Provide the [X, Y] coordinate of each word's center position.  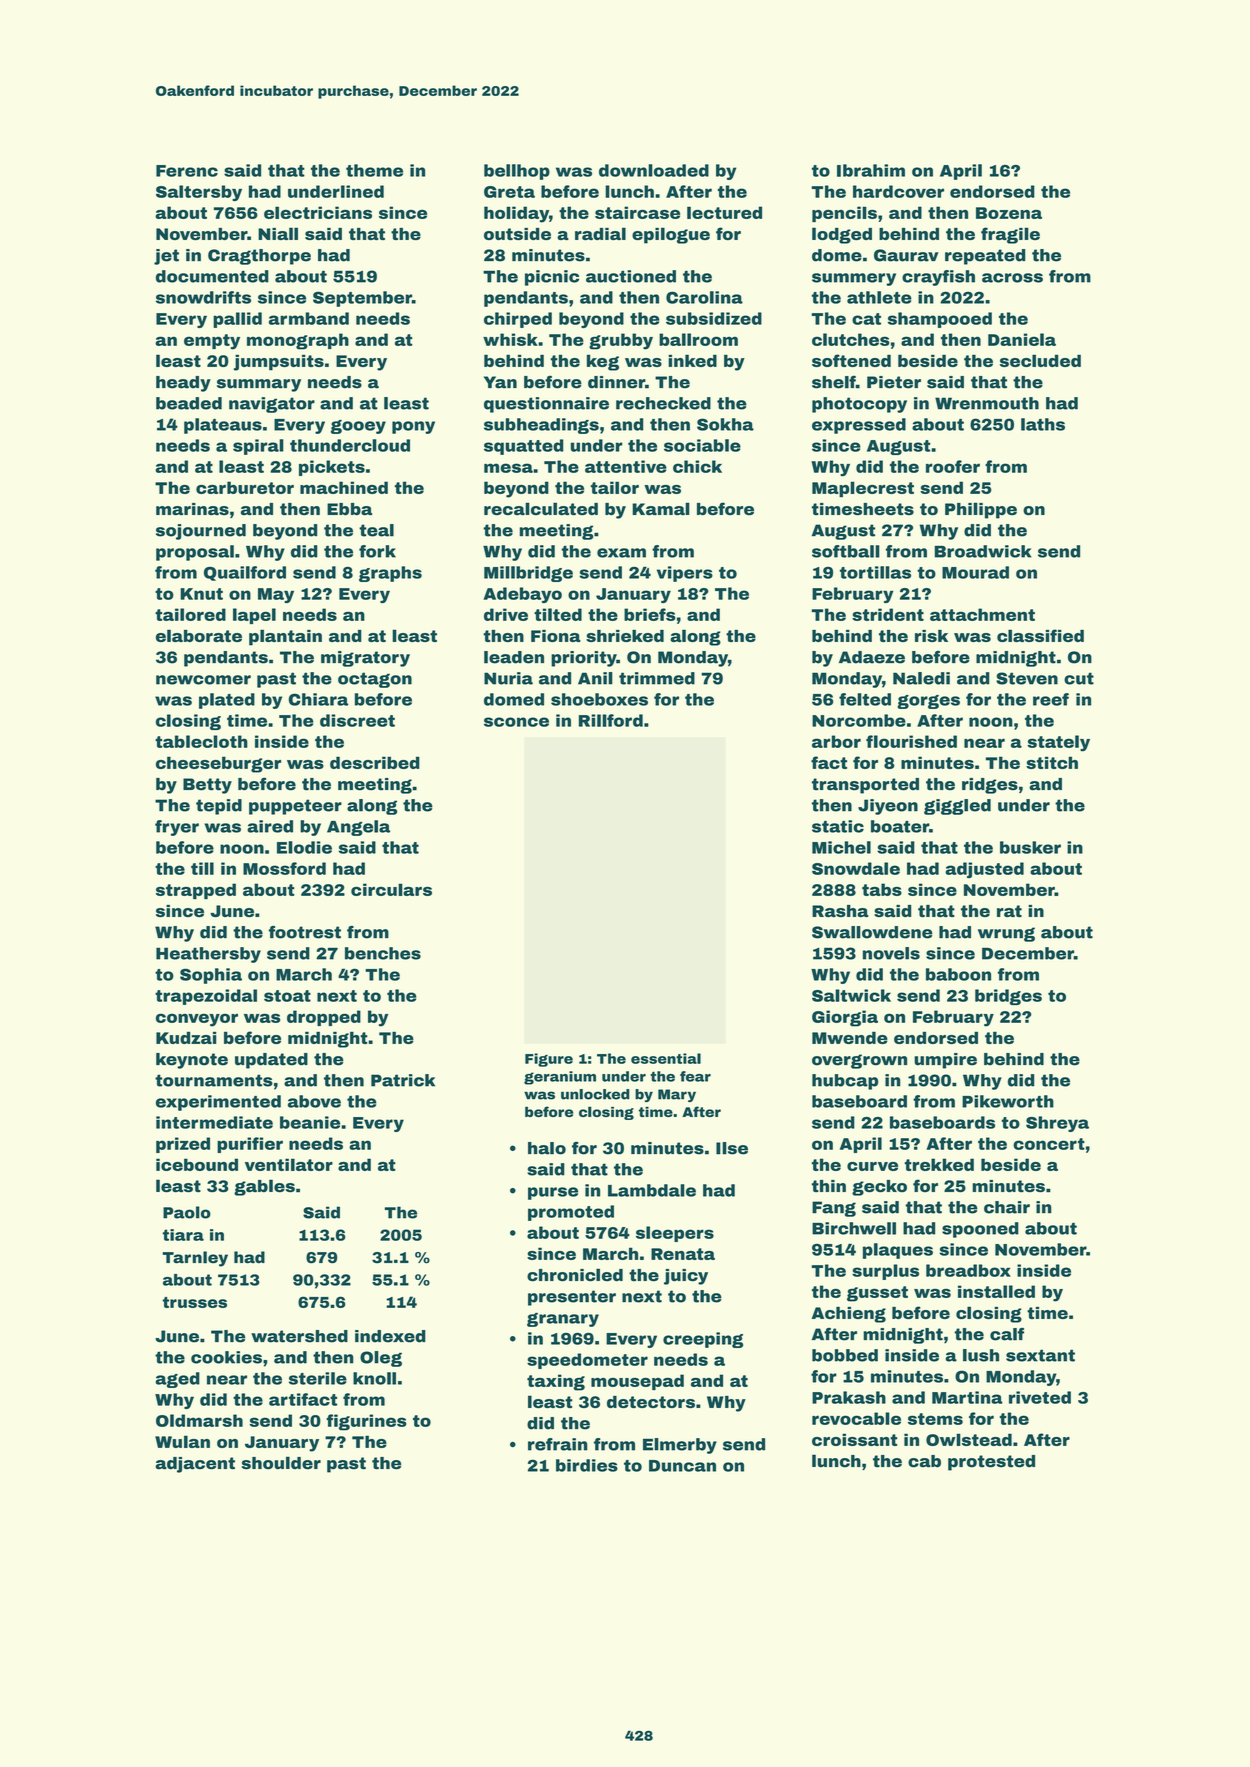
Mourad [975, 572]
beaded [189, 403]
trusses [195, 1302]
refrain [558, 1444]
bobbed [845, 1355]
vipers [685, 574]
